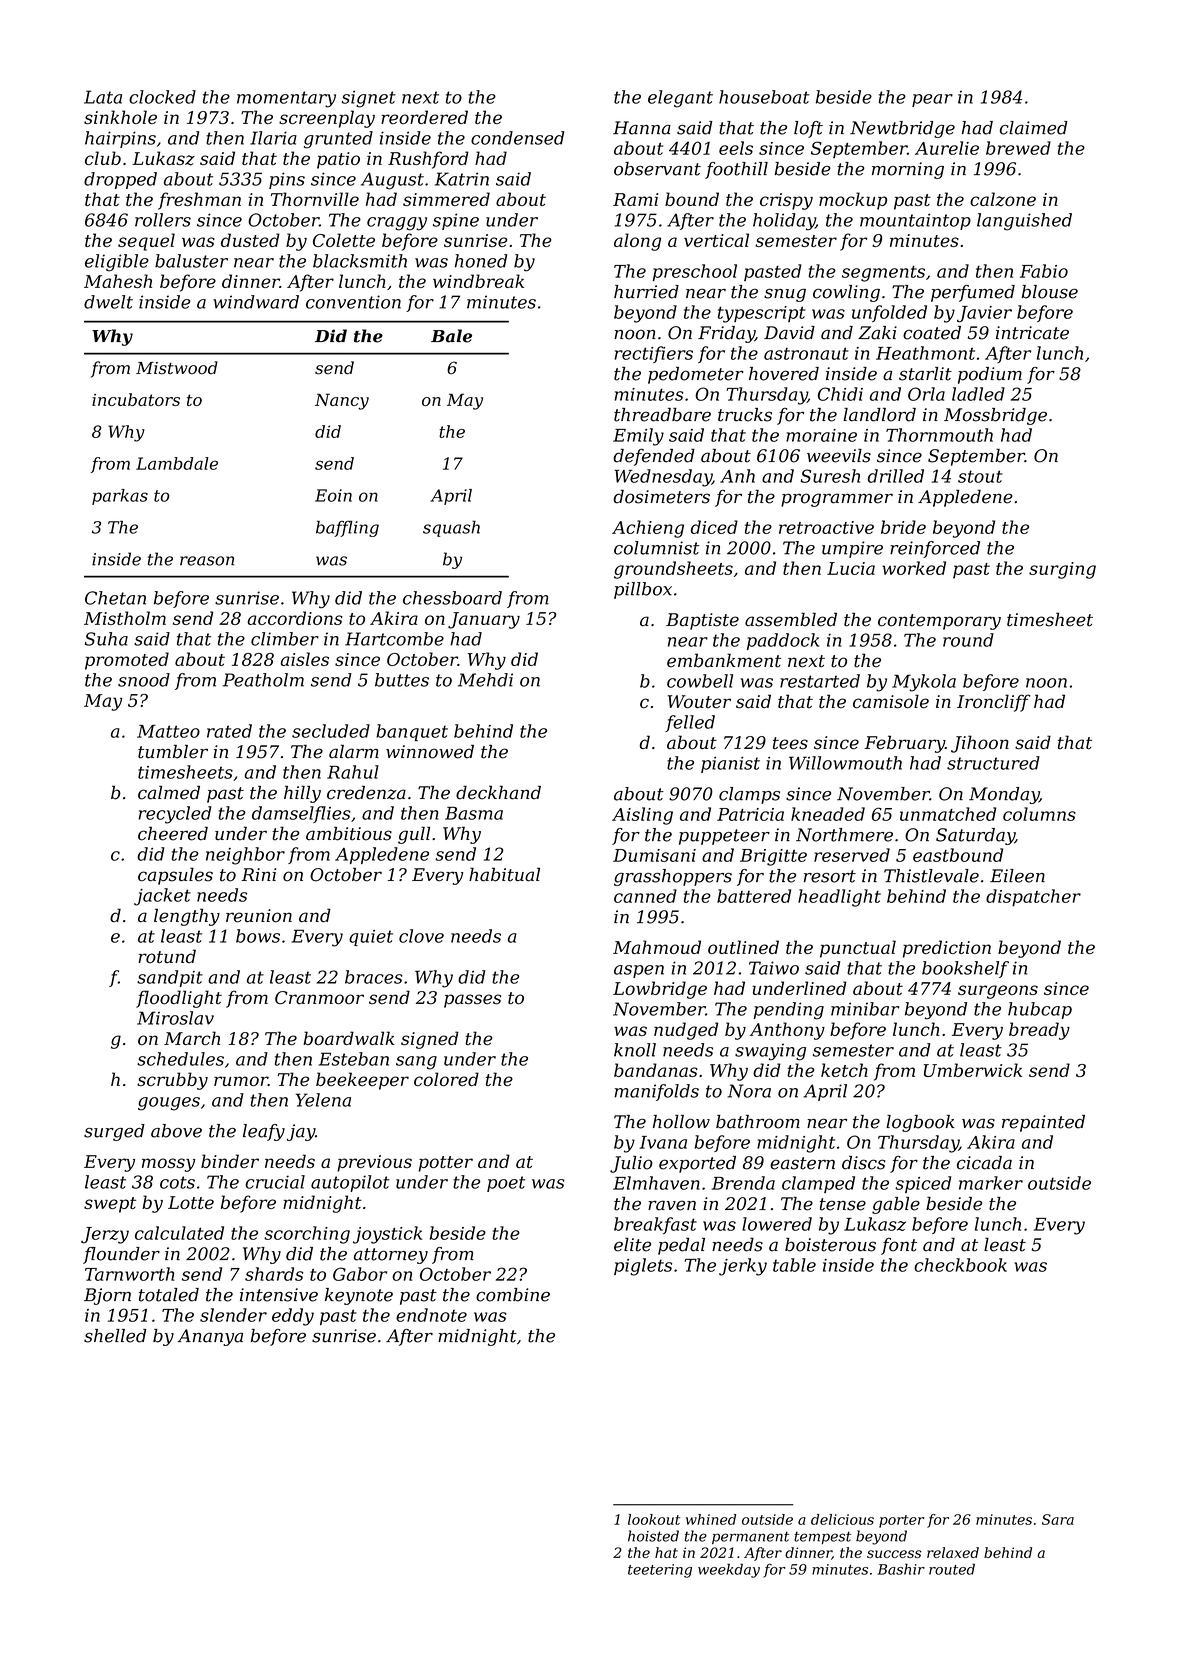 This screenshot has width=1182, height=1671. Describe the element at coordinates (120, 180) in the screenshot. I see `dropped` at that location.
